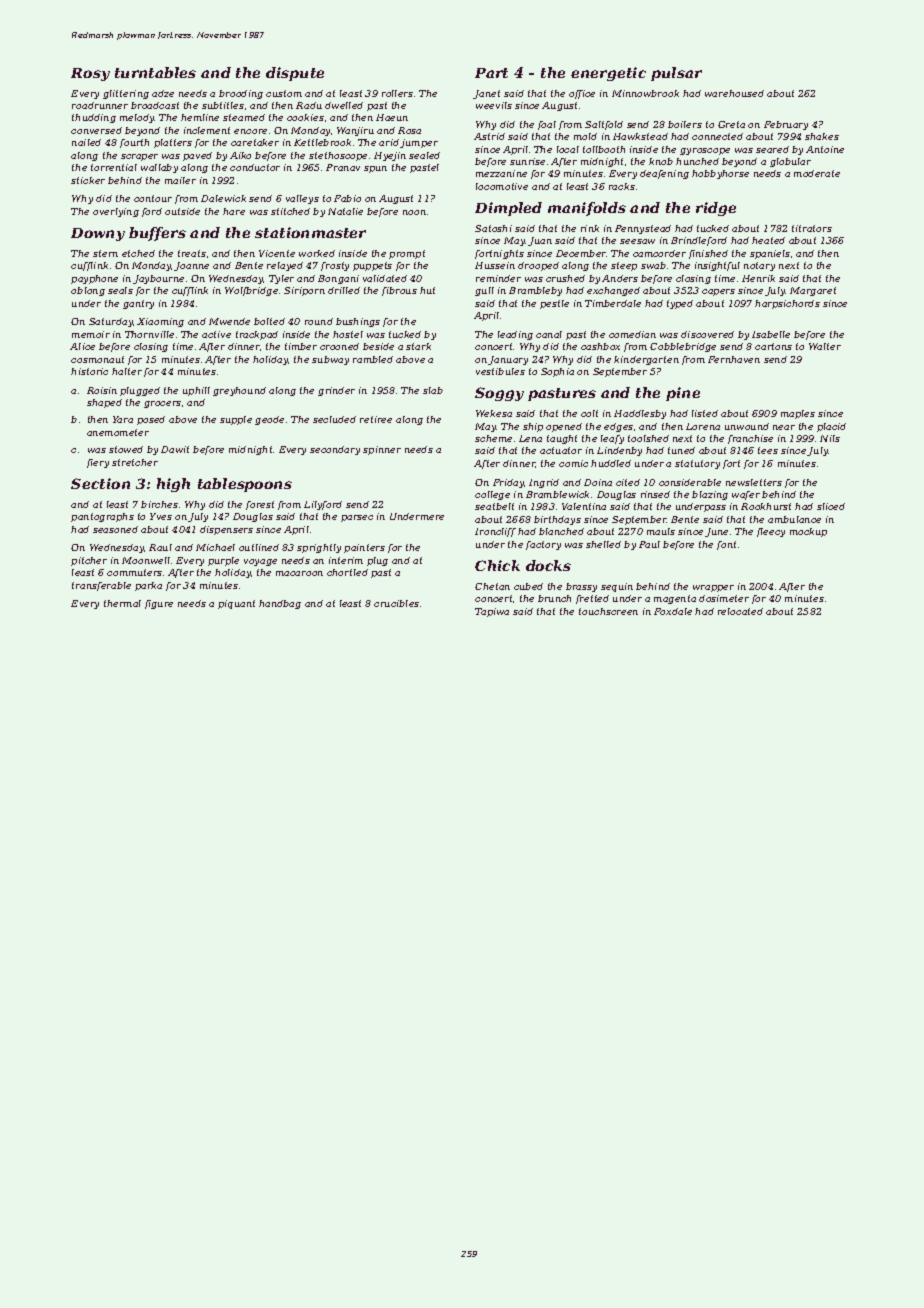 The height and width of the image is (1308, 924). Describe the element at coordinates (151, 420) in the image. I see `posed` at that location.
